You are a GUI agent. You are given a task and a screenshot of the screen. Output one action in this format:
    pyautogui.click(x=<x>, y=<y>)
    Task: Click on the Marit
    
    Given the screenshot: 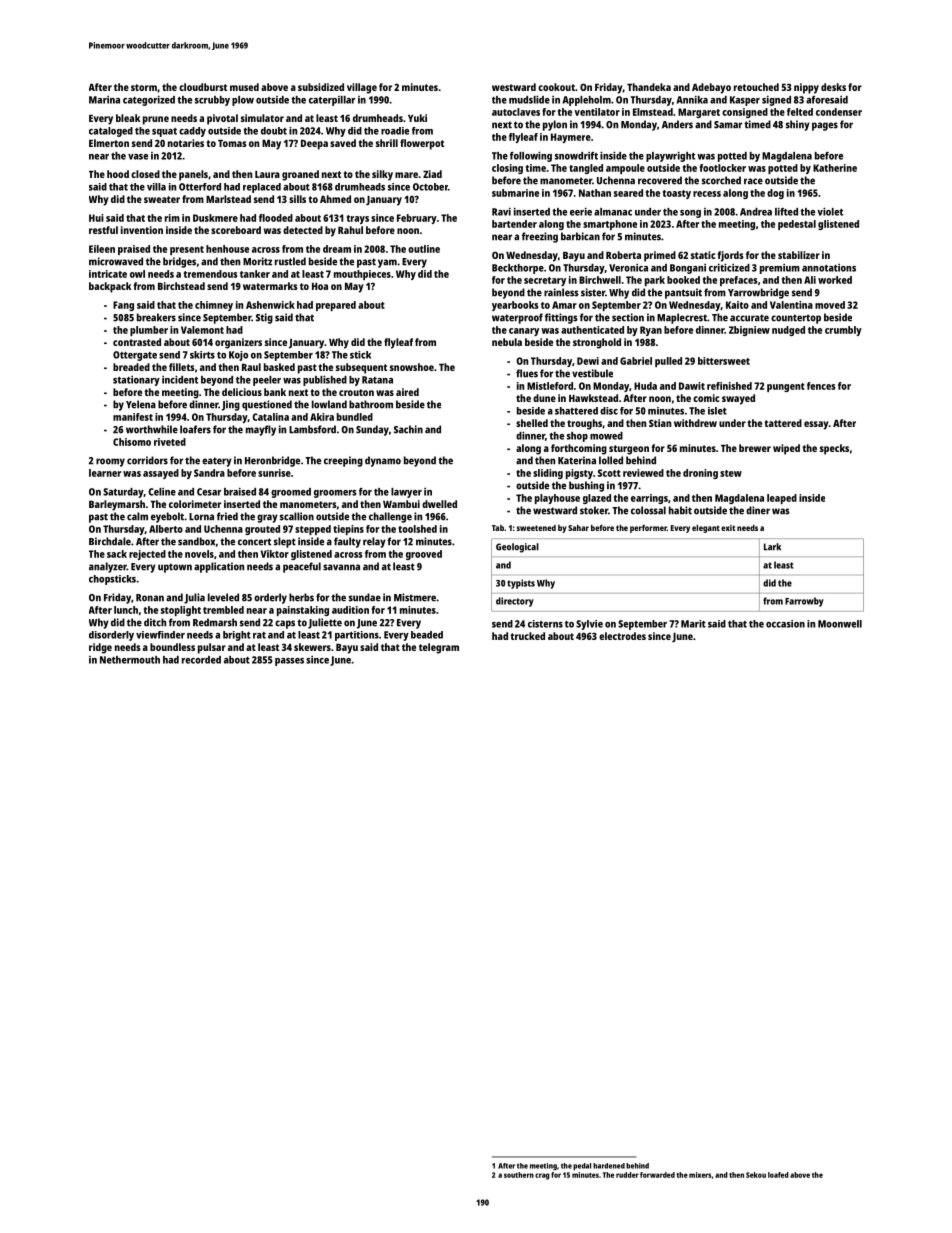 What is the action you would take?
    pyautogui.click(x=693, y=624)
